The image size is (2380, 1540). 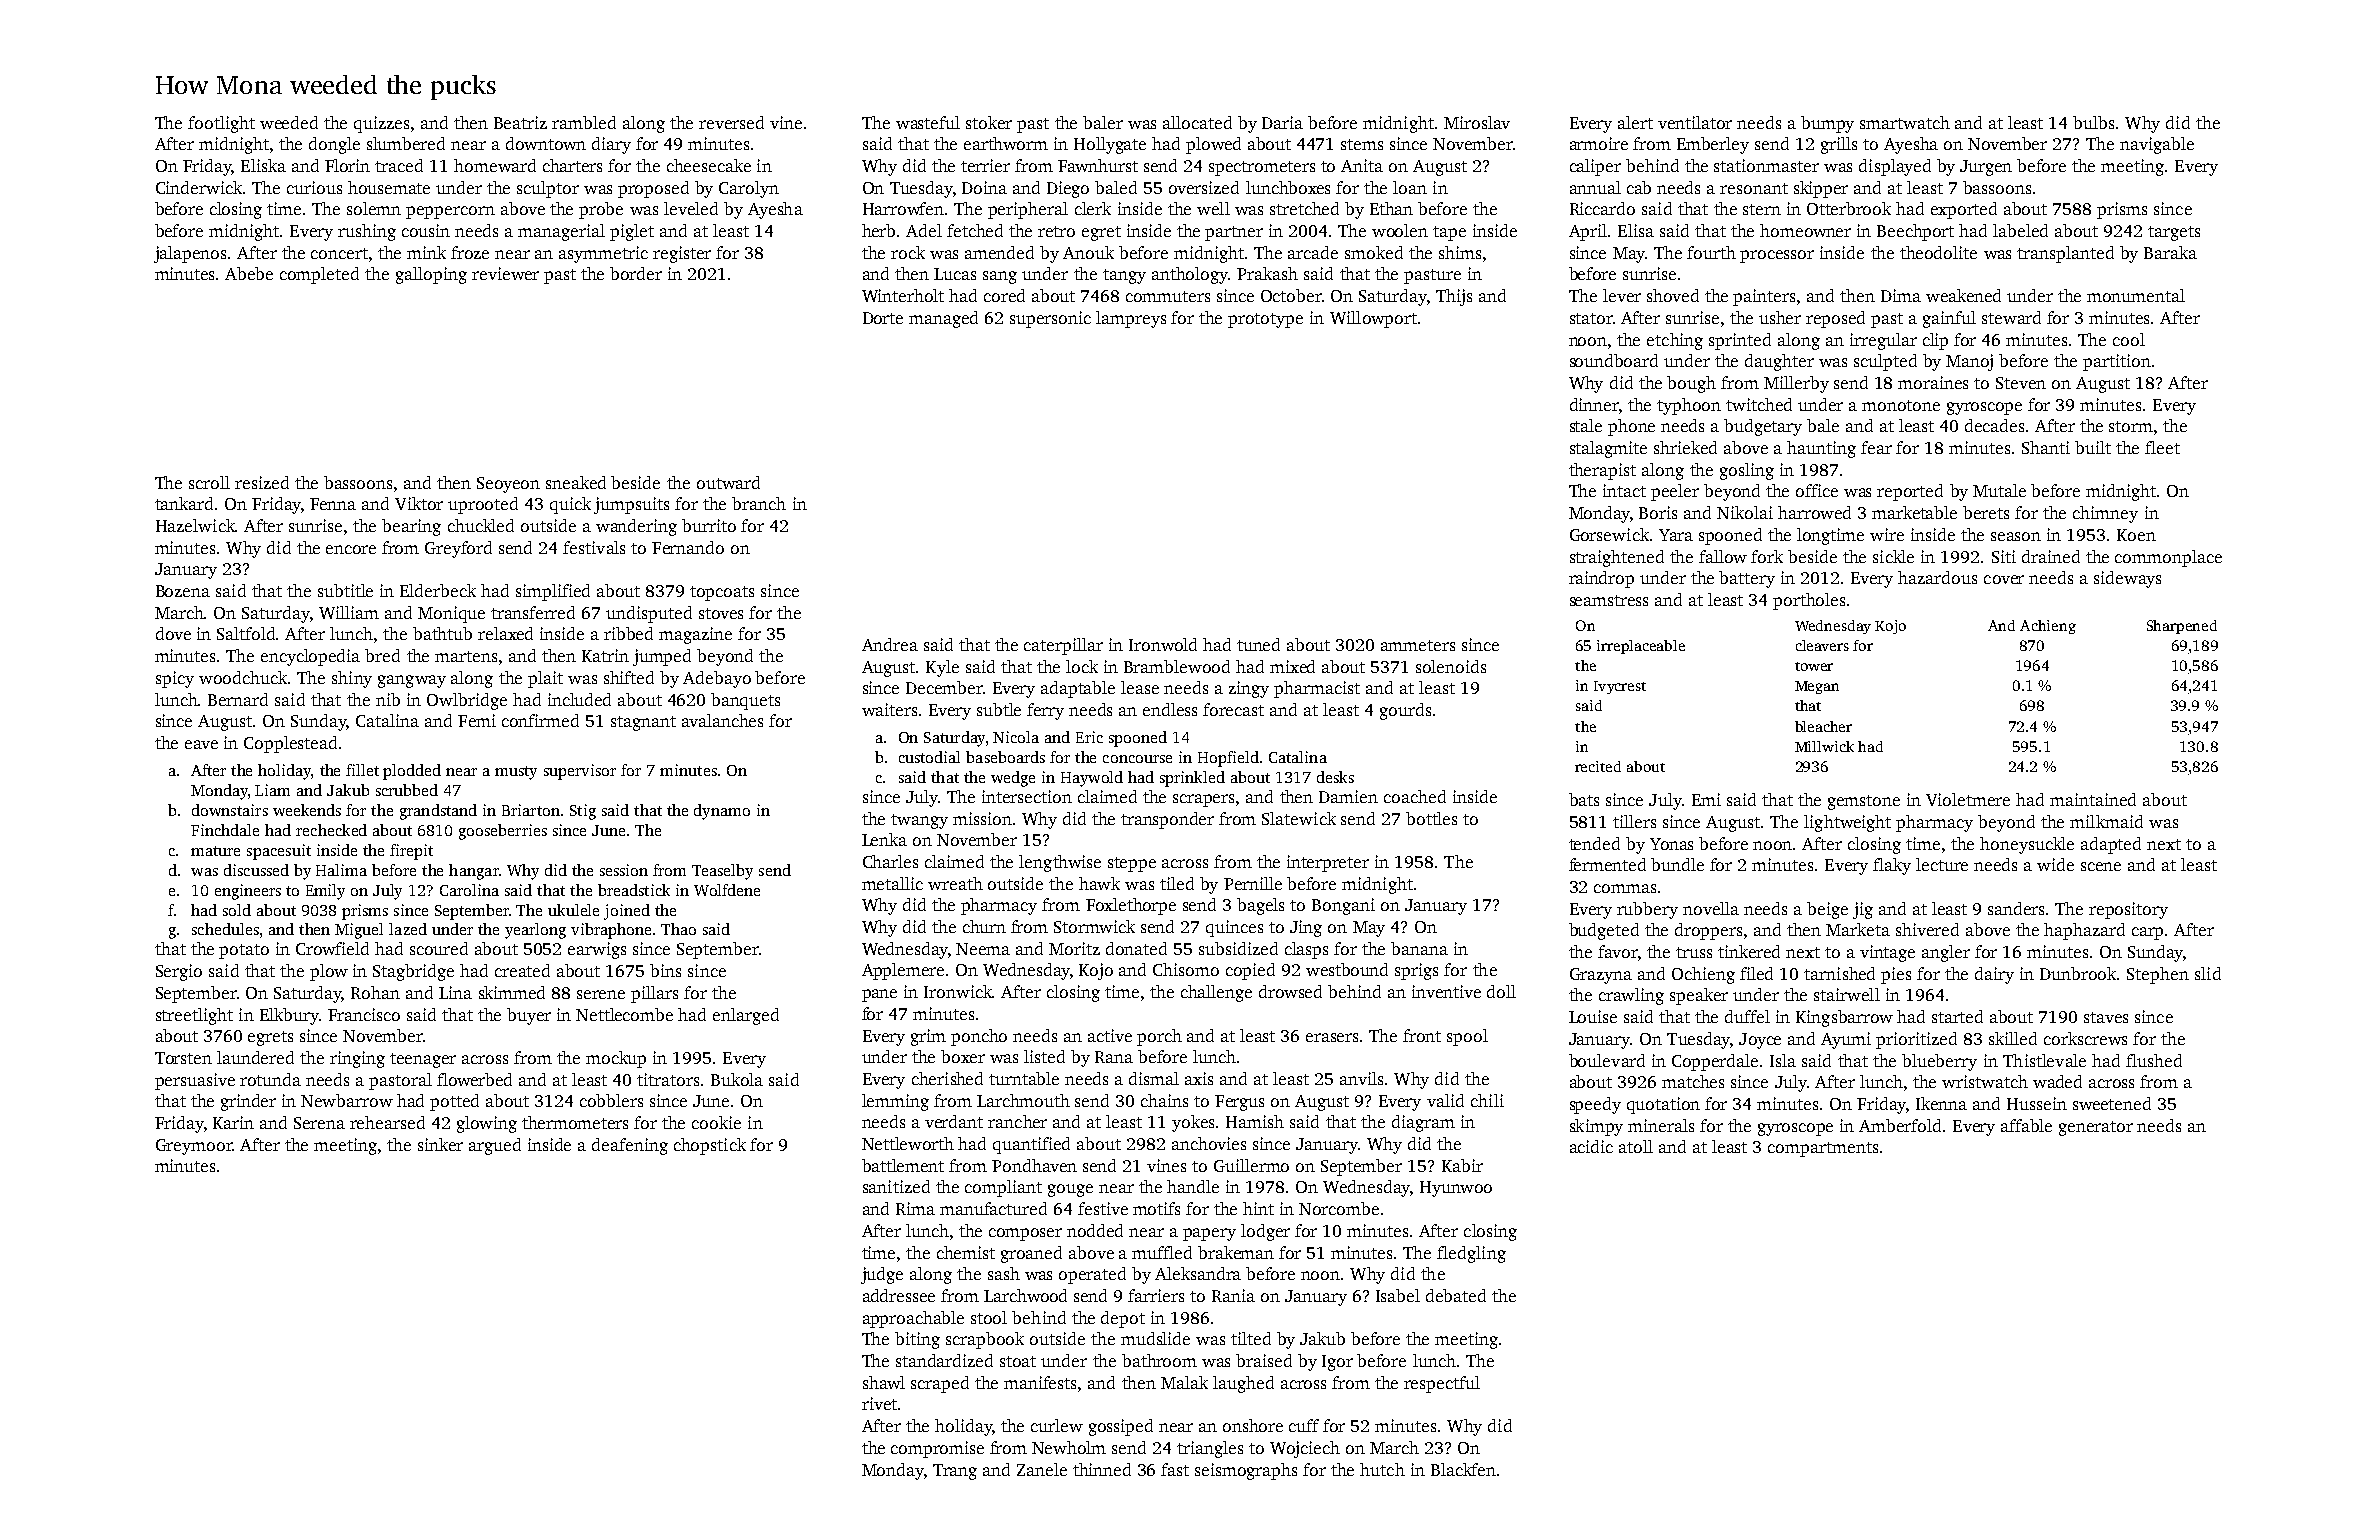 I want to click on Copplestead, so click(x=290, y=744).
